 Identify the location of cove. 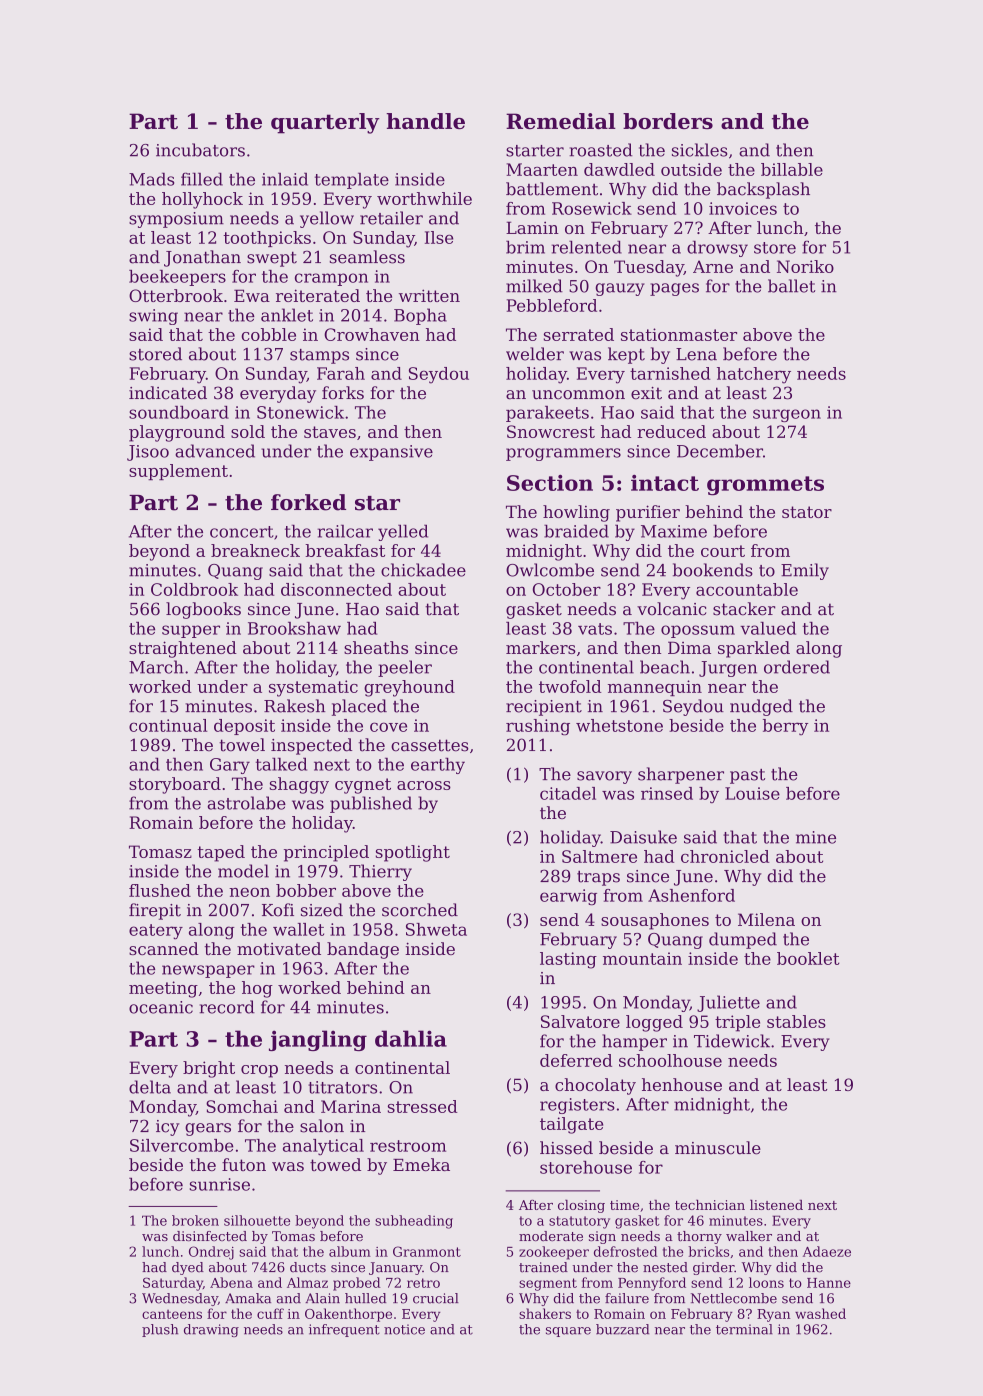
(388, 727).
